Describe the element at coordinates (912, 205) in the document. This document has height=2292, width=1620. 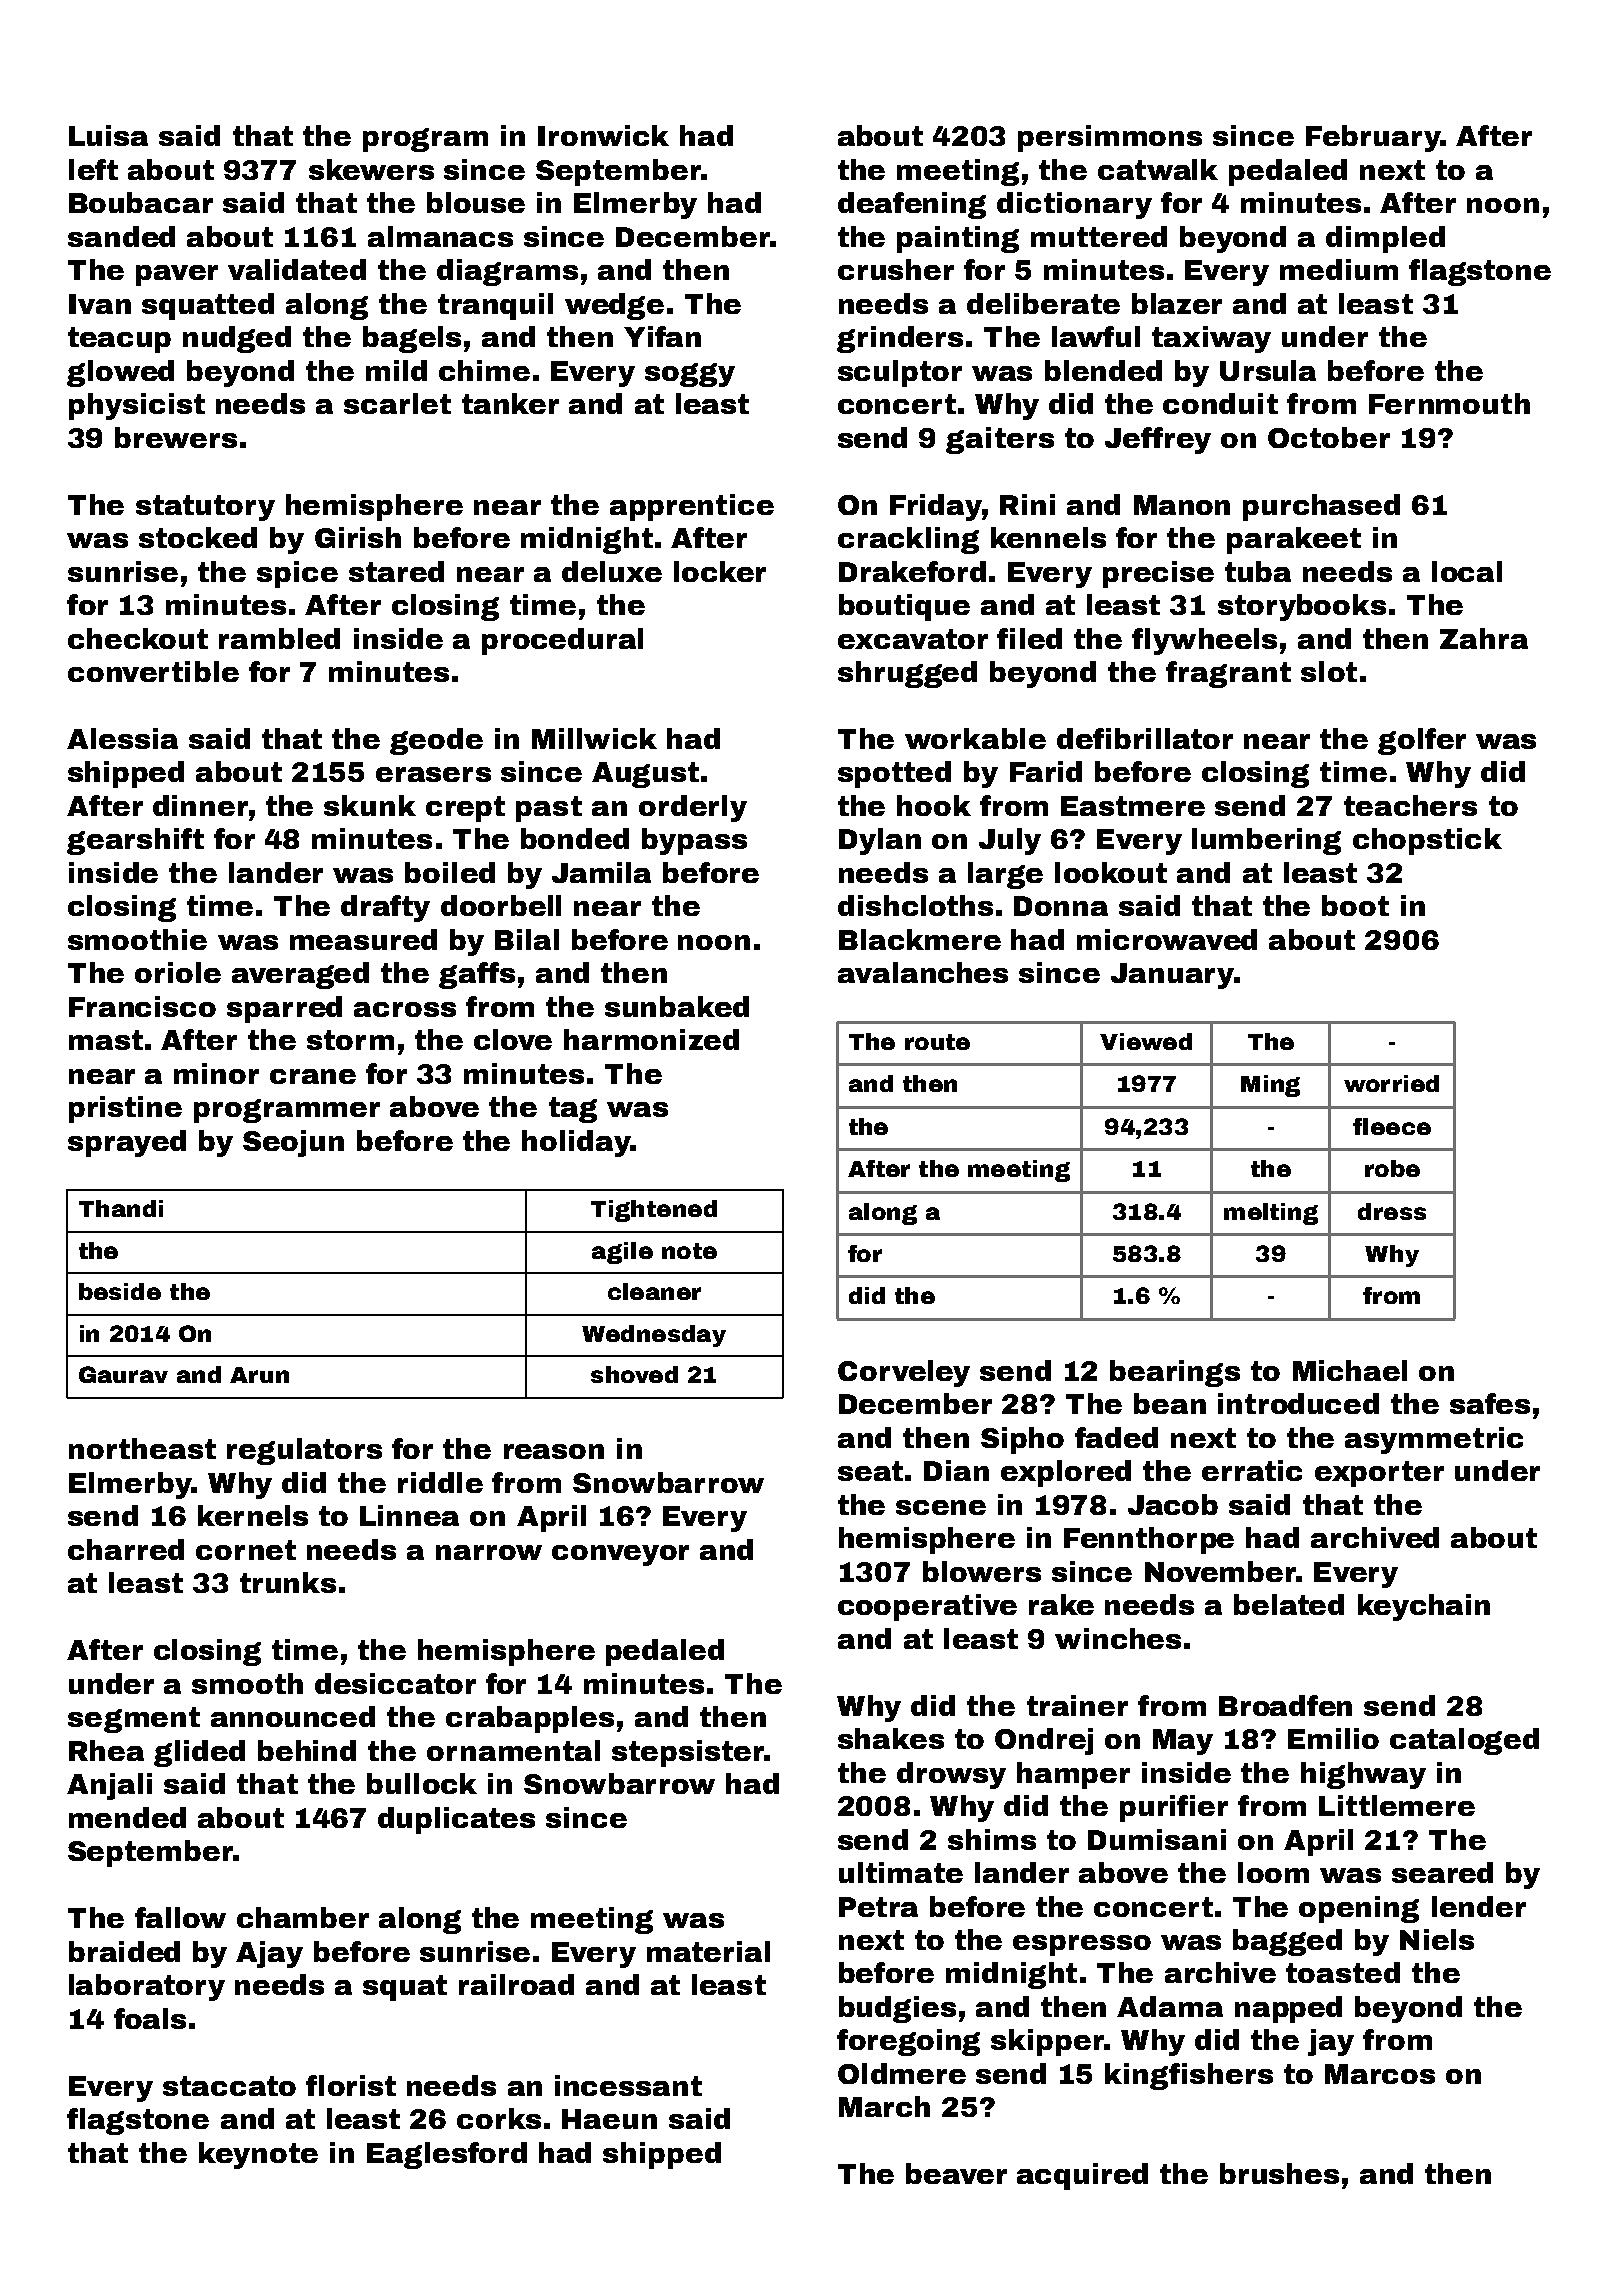
I see `deafening` at that location.
